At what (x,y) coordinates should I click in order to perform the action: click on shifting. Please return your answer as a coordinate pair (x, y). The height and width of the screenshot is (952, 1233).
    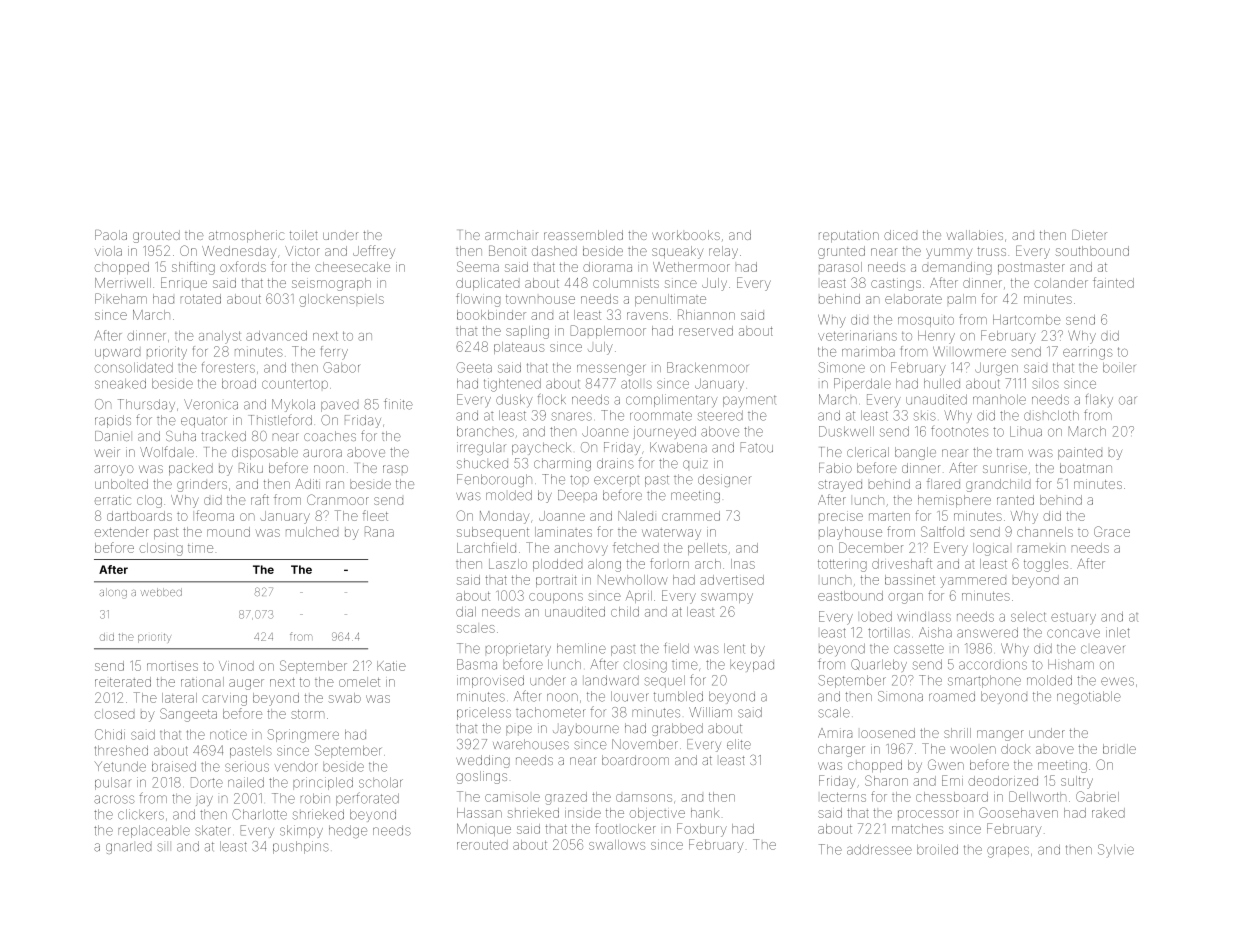
    Looking at the image, I should click on (193, 268).
